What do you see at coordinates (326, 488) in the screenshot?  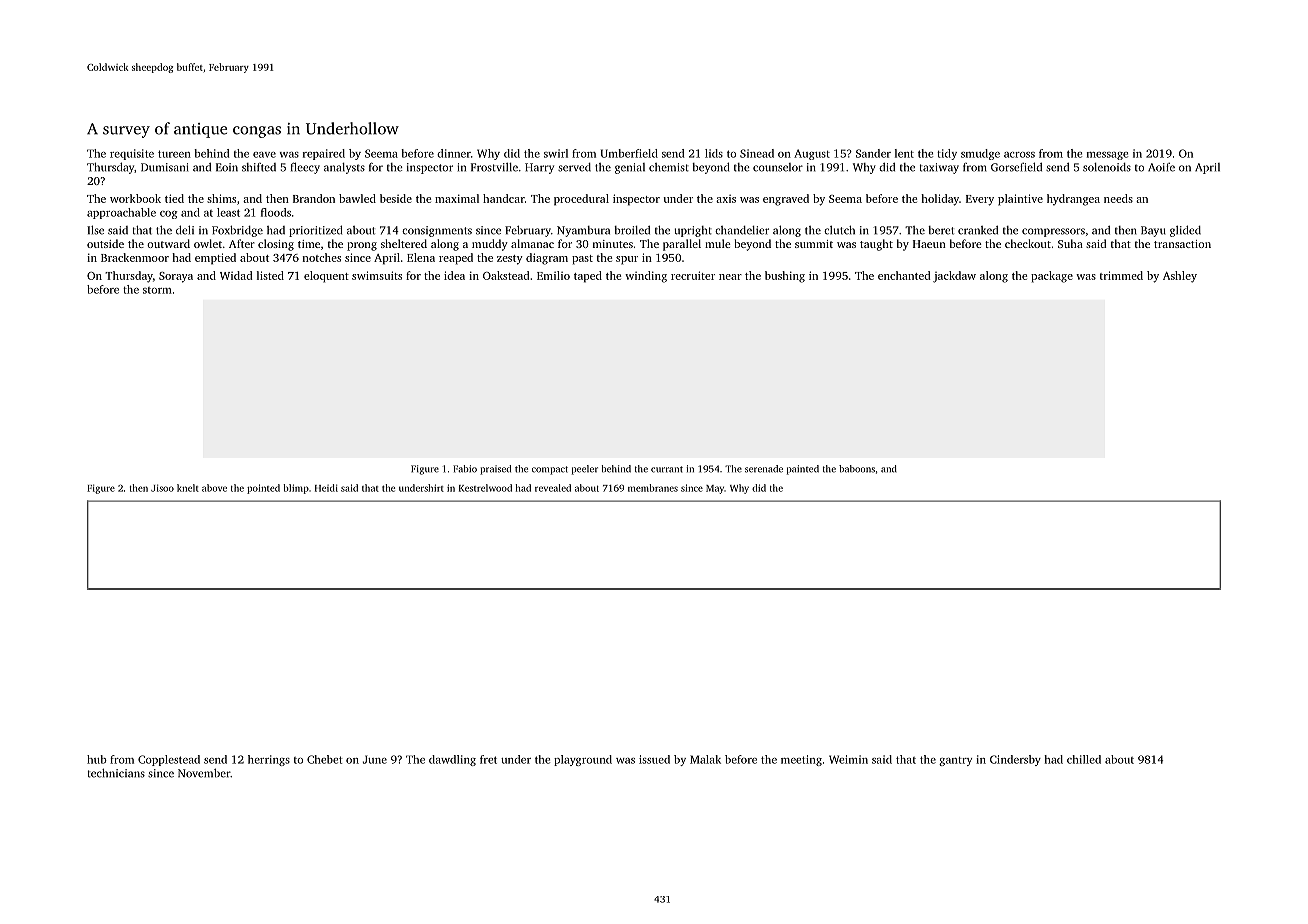 I see `Heidi` at bounding box center [326, 488].
